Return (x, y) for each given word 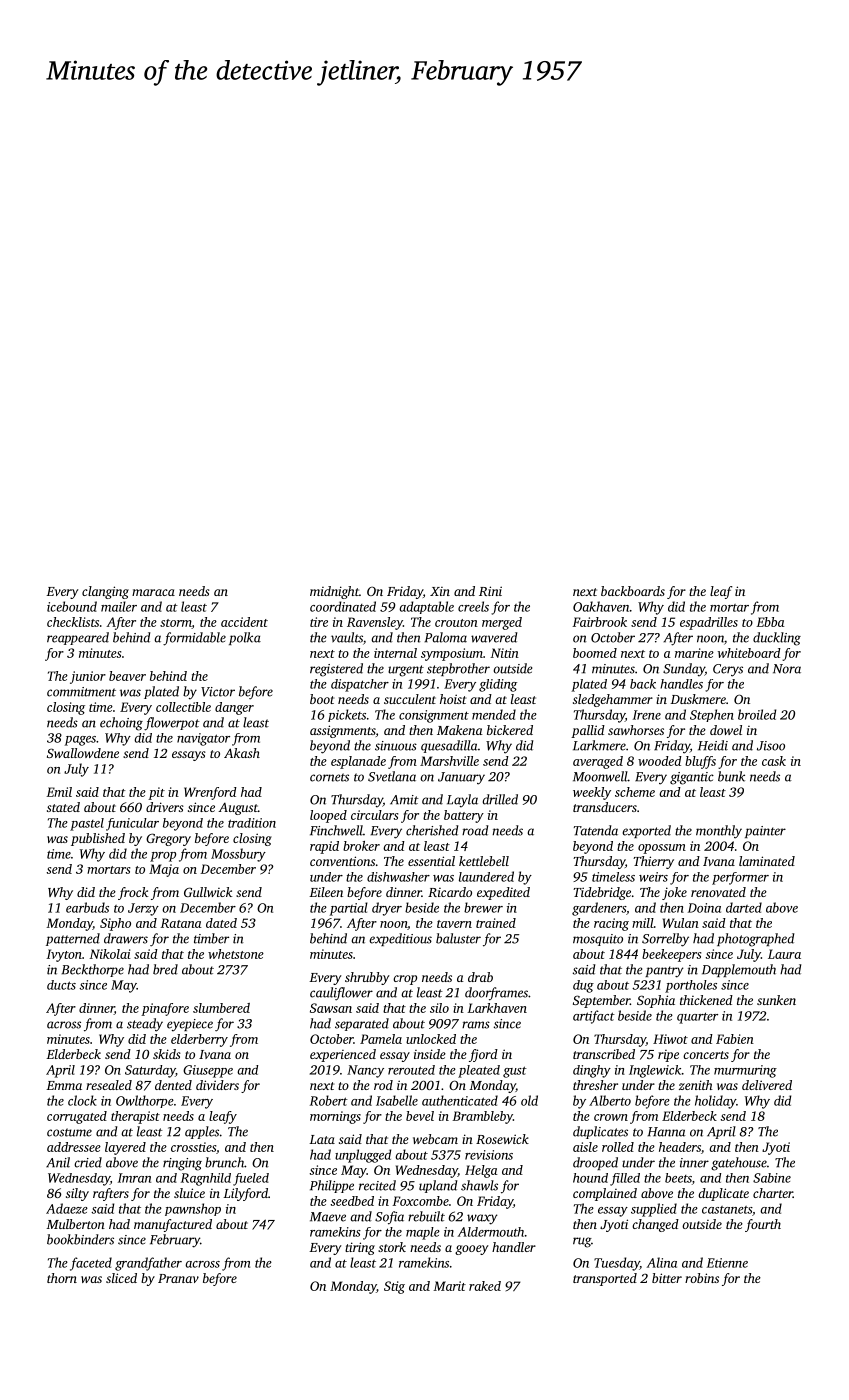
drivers (165, 807)
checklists (73, 622)
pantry (664, 972)
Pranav (178, 1278)
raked (485, 1286)
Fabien (735, 1039)
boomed (595, 653)
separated (362, 1024)
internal (395, 653)
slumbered (221, 1008)
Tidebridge (602, 893)
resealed (109, 1085)
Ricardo (450, 892)
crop (405, 980)
